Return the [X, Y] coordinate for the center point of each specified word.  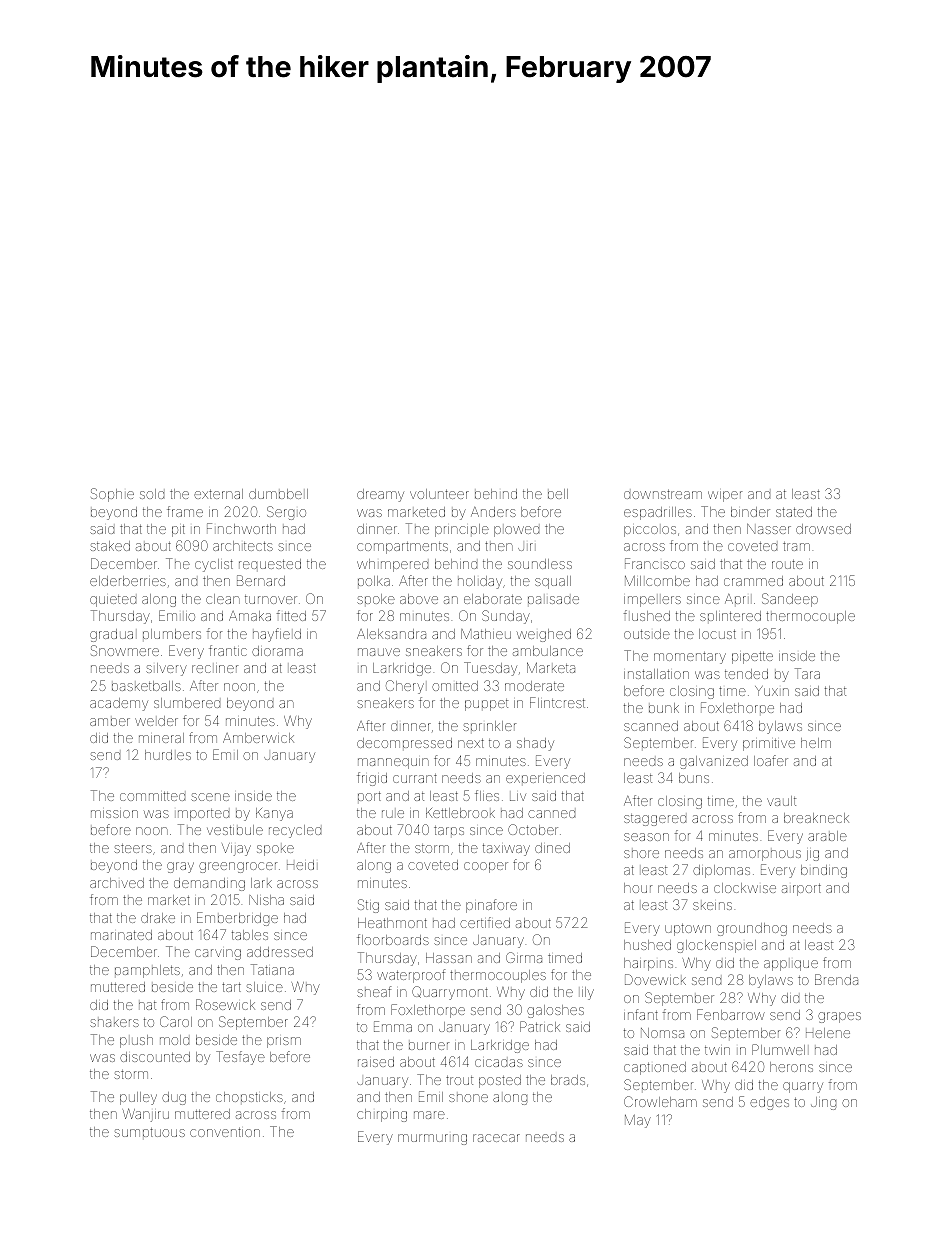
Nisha [266, 900]
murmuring [432, 1139]
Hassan [449, 958]
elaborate [493, 599]
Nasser [769, 529]
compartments [402, 548]
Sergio [286, 513]
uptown [688, 930]
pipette [752, 658]
